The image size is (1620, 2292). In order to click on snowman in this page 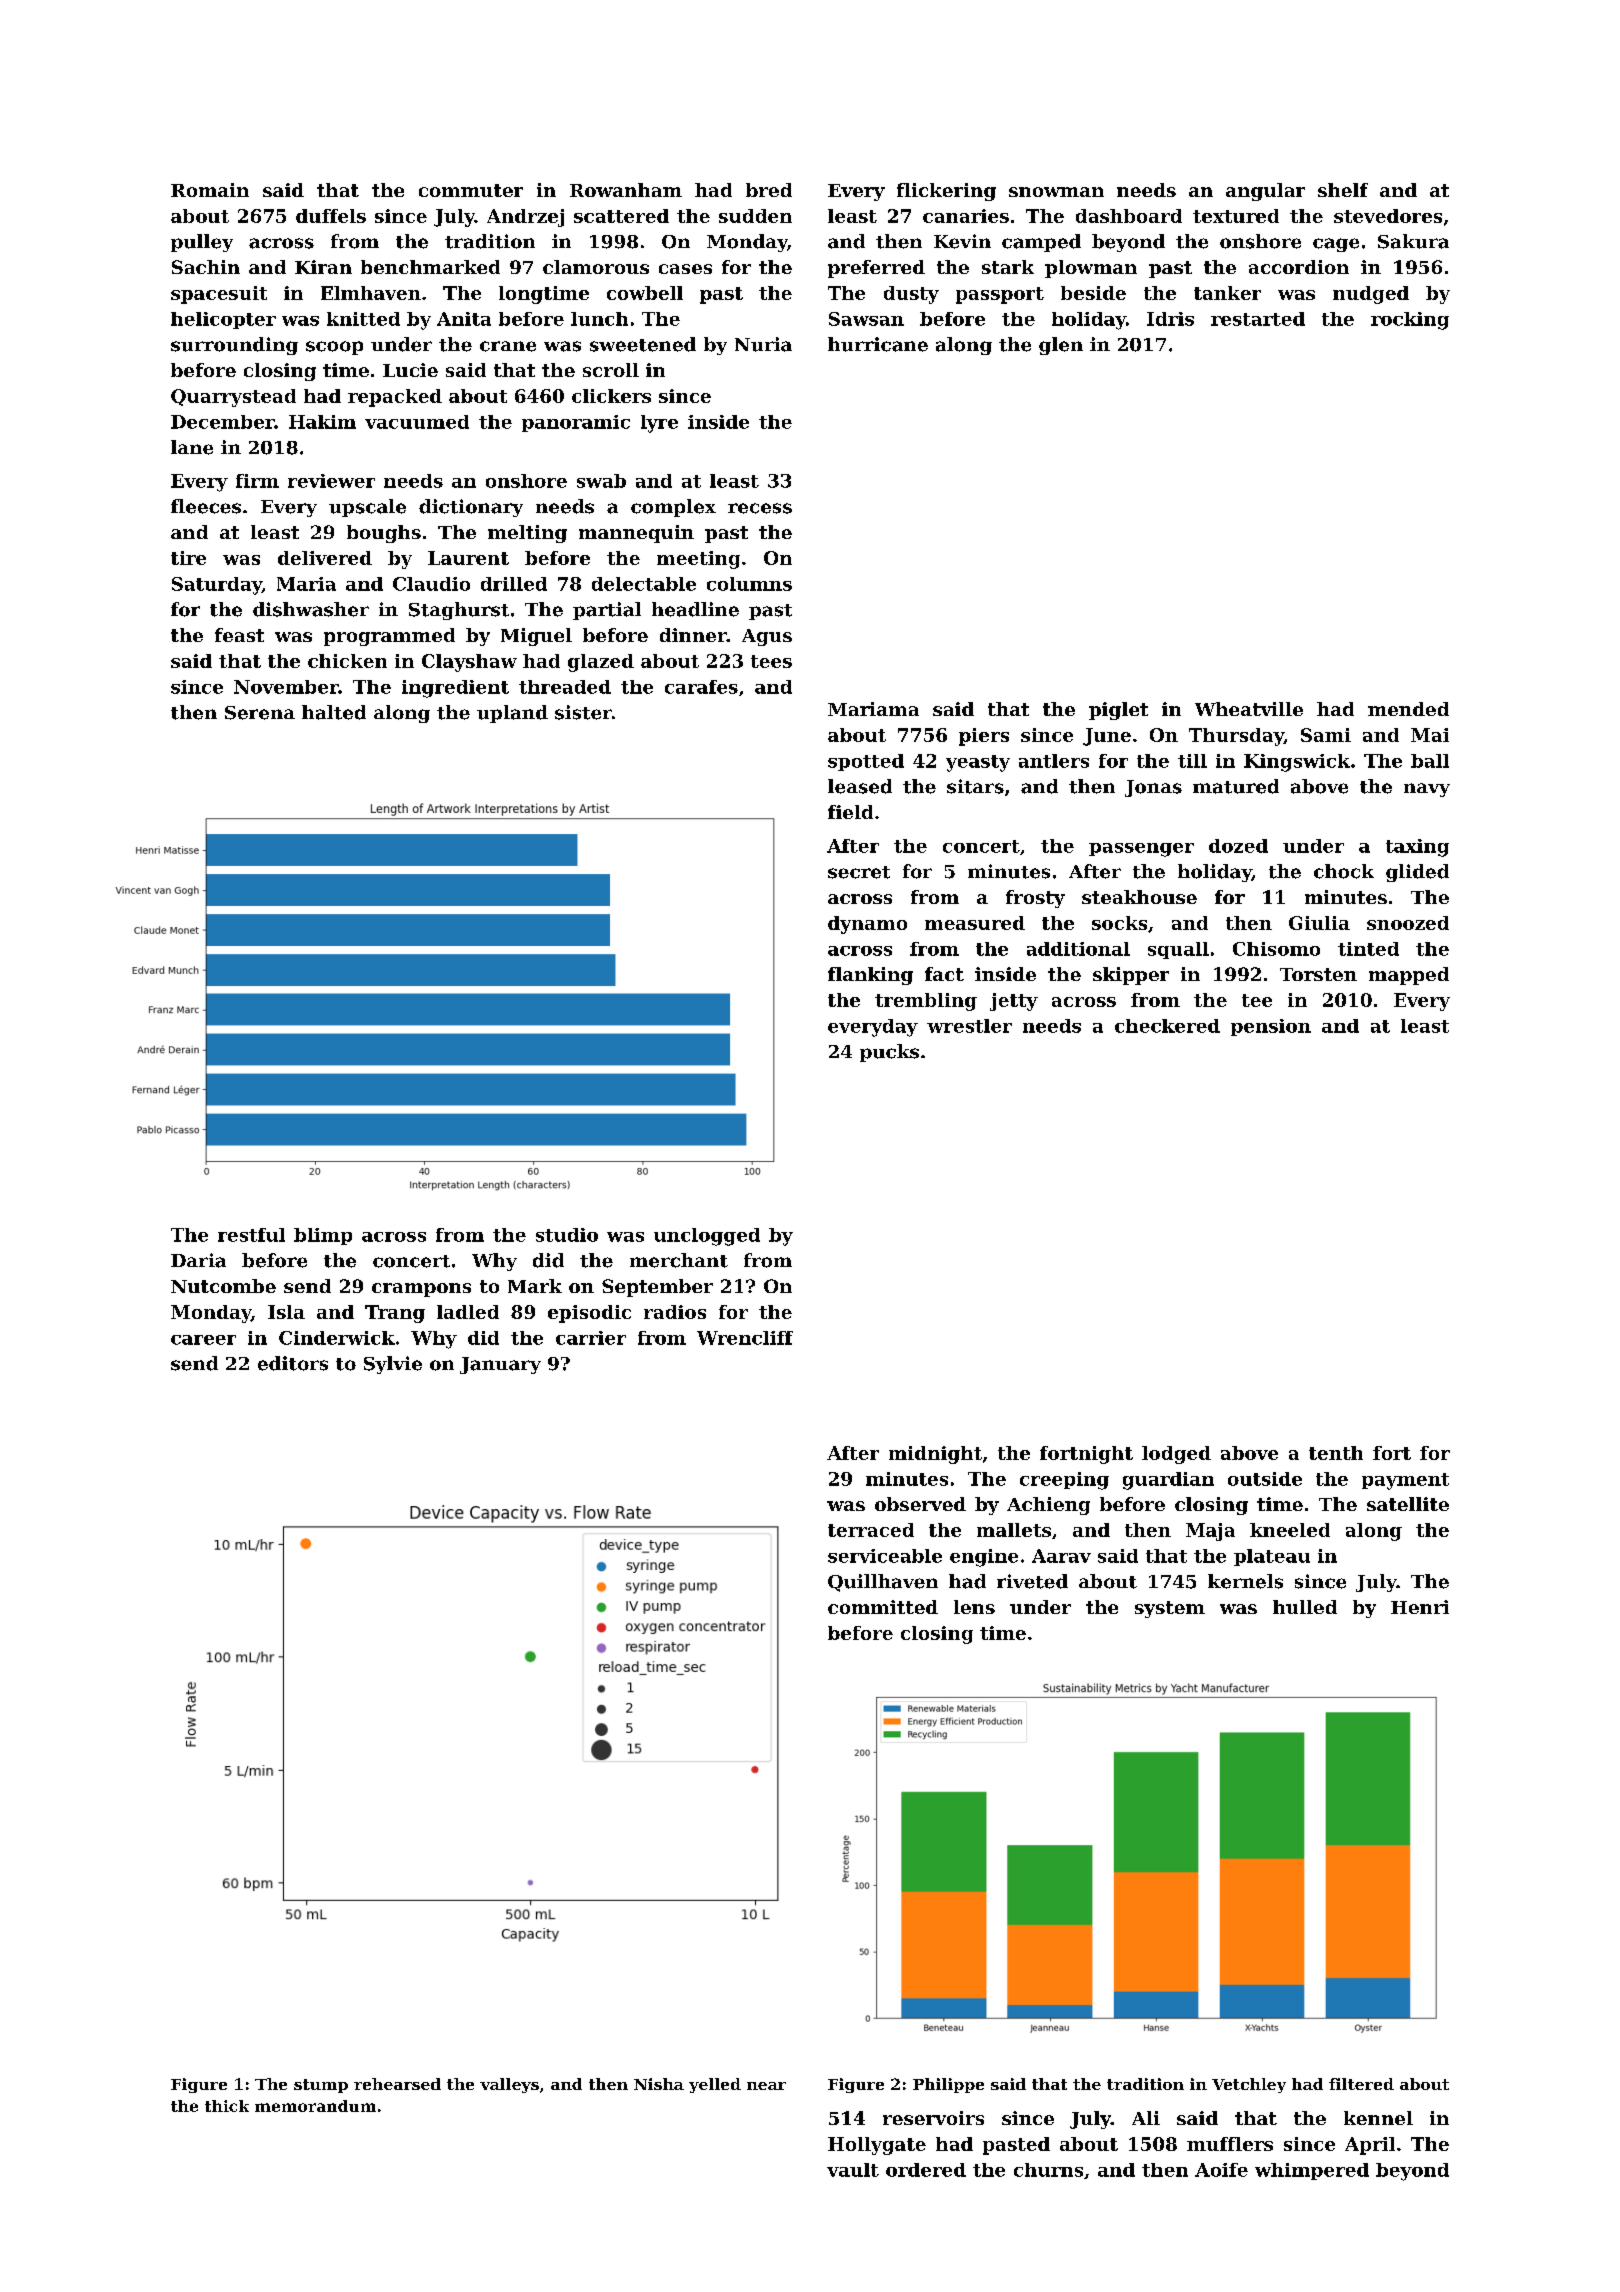, I will do `click(1056, 192)`.
